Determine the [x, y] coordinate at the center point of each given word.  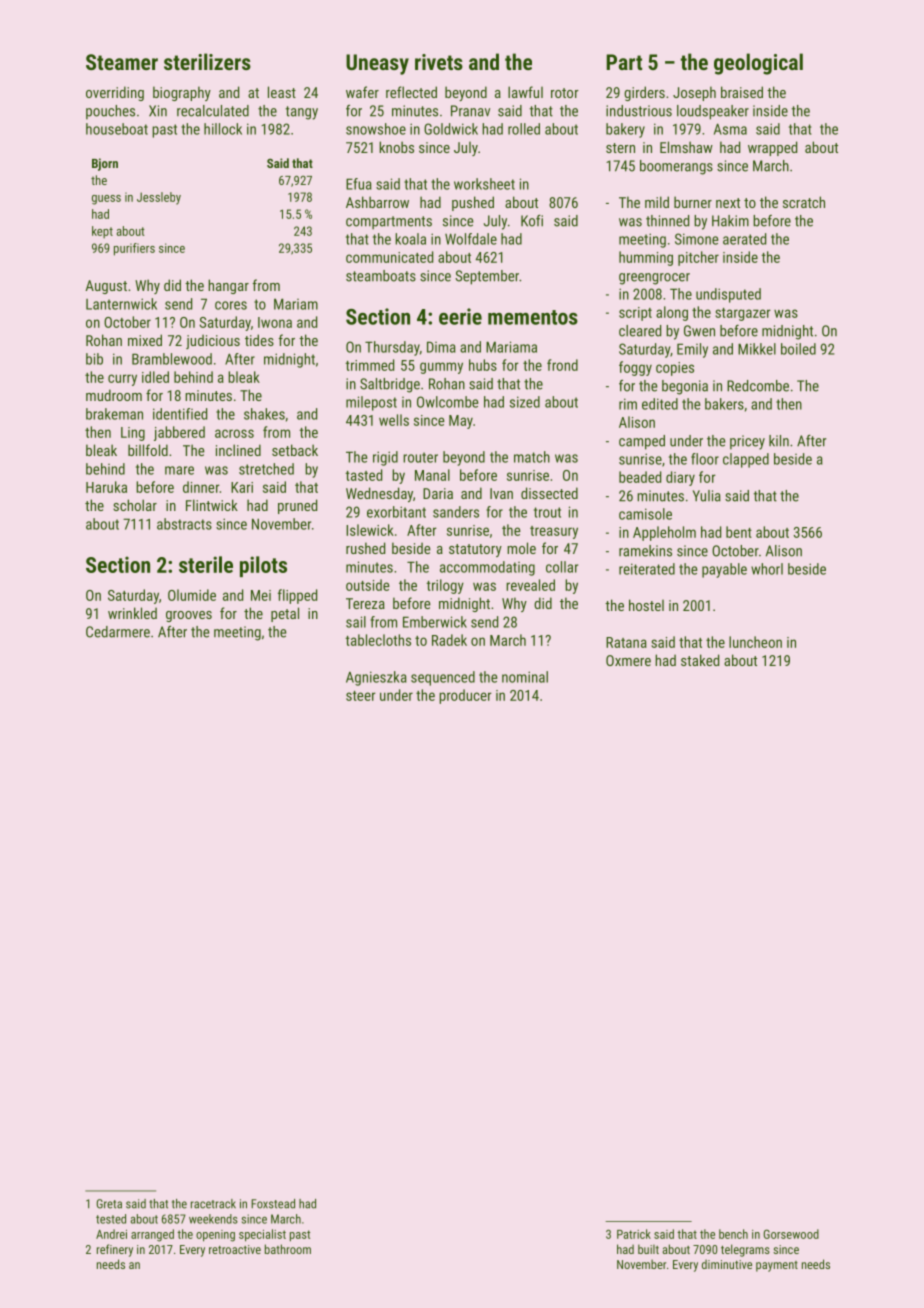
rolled [524, 129]
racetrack [213, 1204]
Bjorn [105, 164]
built [648, 1249]
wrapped [772, 148]
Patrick [634, 1234]
